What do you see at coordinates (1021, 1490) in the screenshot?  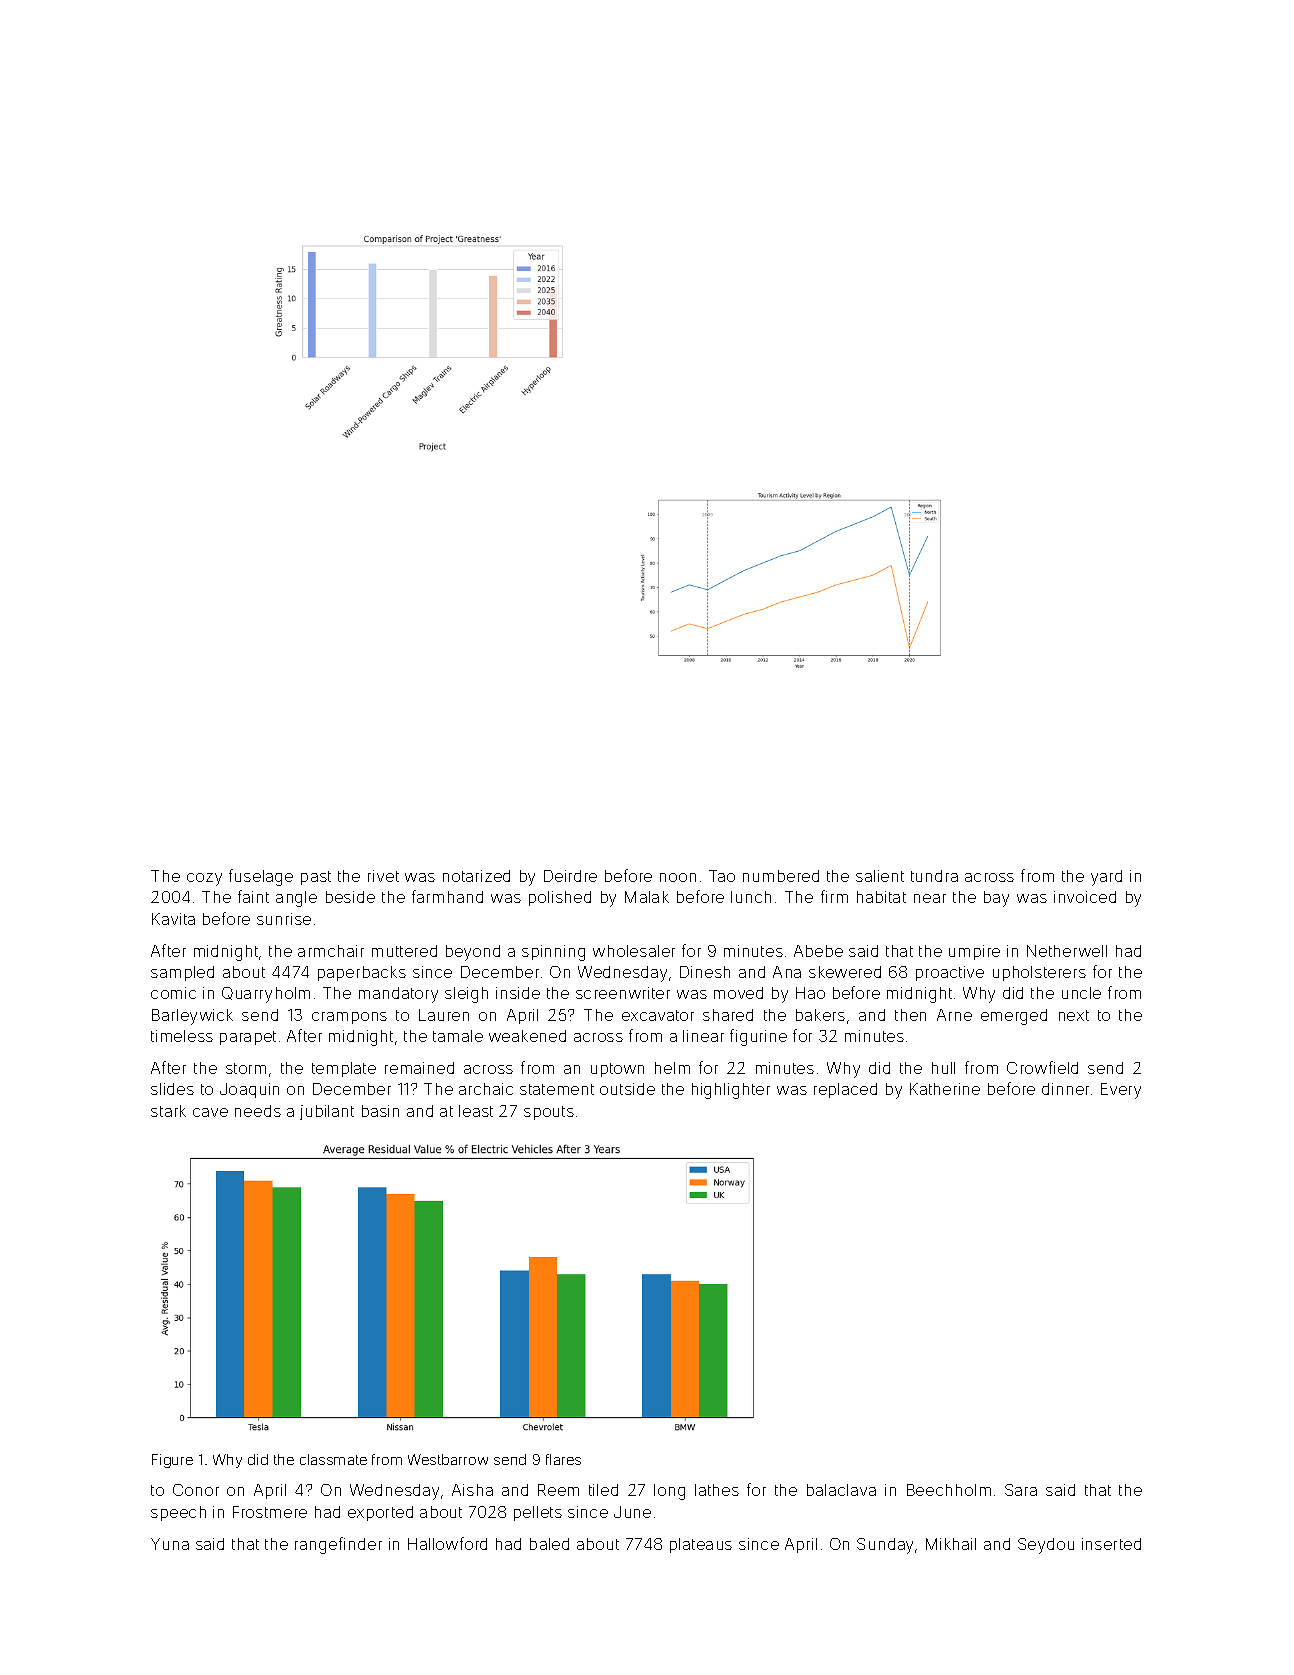 I see `Sara` at bounding box center [1021, 1490].
